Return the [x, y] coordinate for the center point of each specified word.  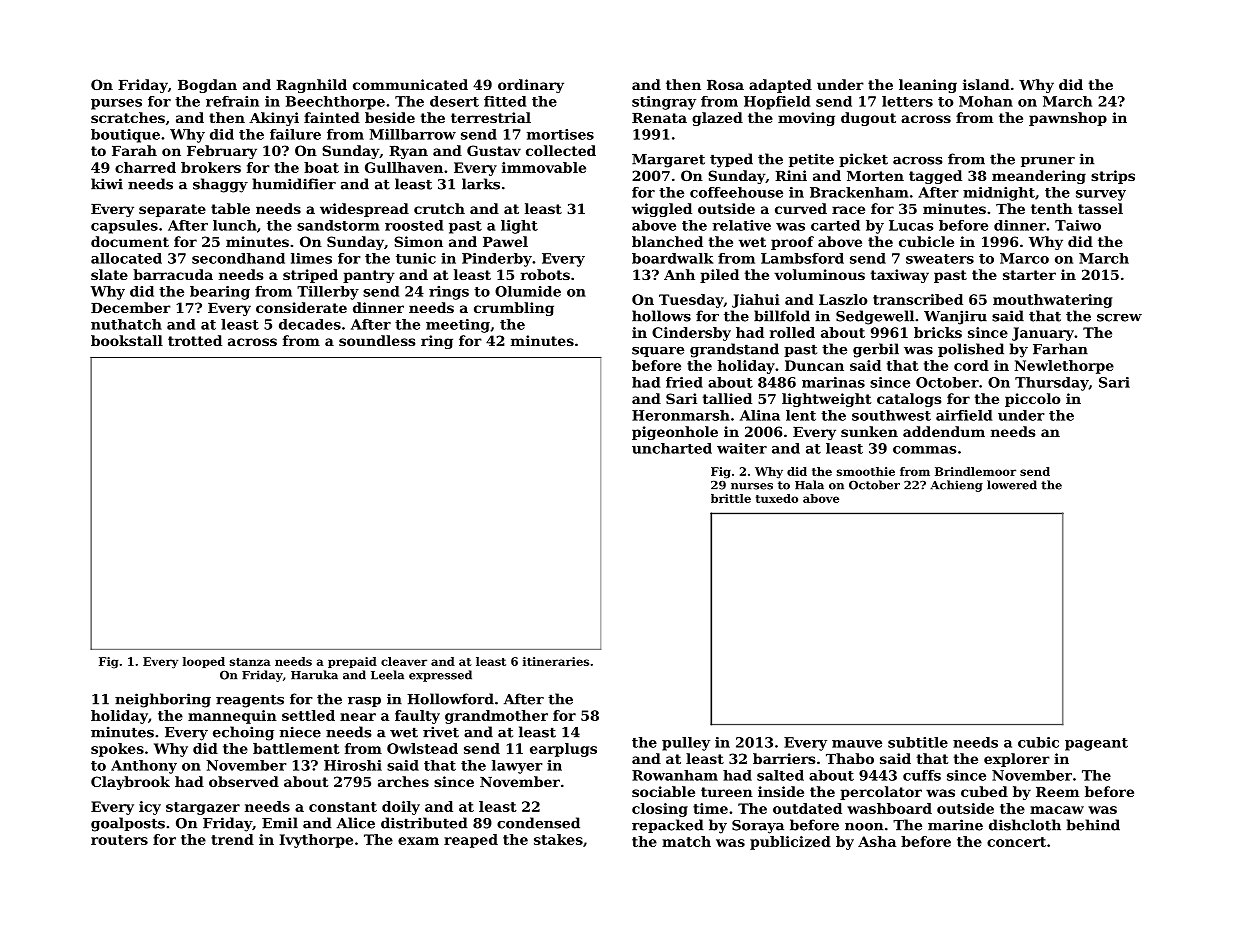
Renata [659, 118]
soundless [377, 340]
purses [116, 104]
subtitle [918, 742]
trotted [195, 340]
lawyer [517, 767]
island [986, 84]
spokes [117, 750]
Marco [1024, 258]
